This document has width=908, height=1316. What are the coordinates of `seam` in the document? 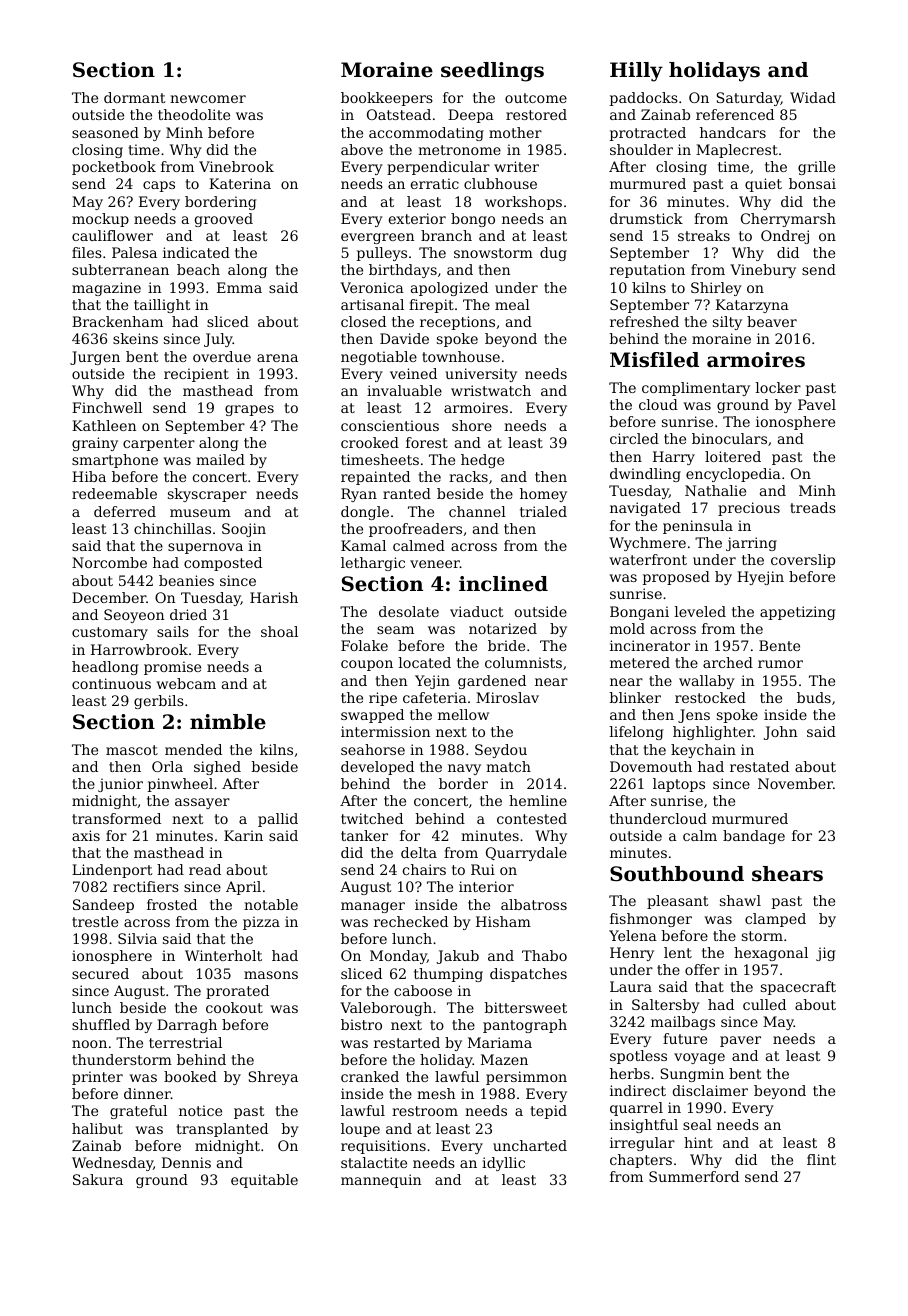 It's located at (395, 630).
